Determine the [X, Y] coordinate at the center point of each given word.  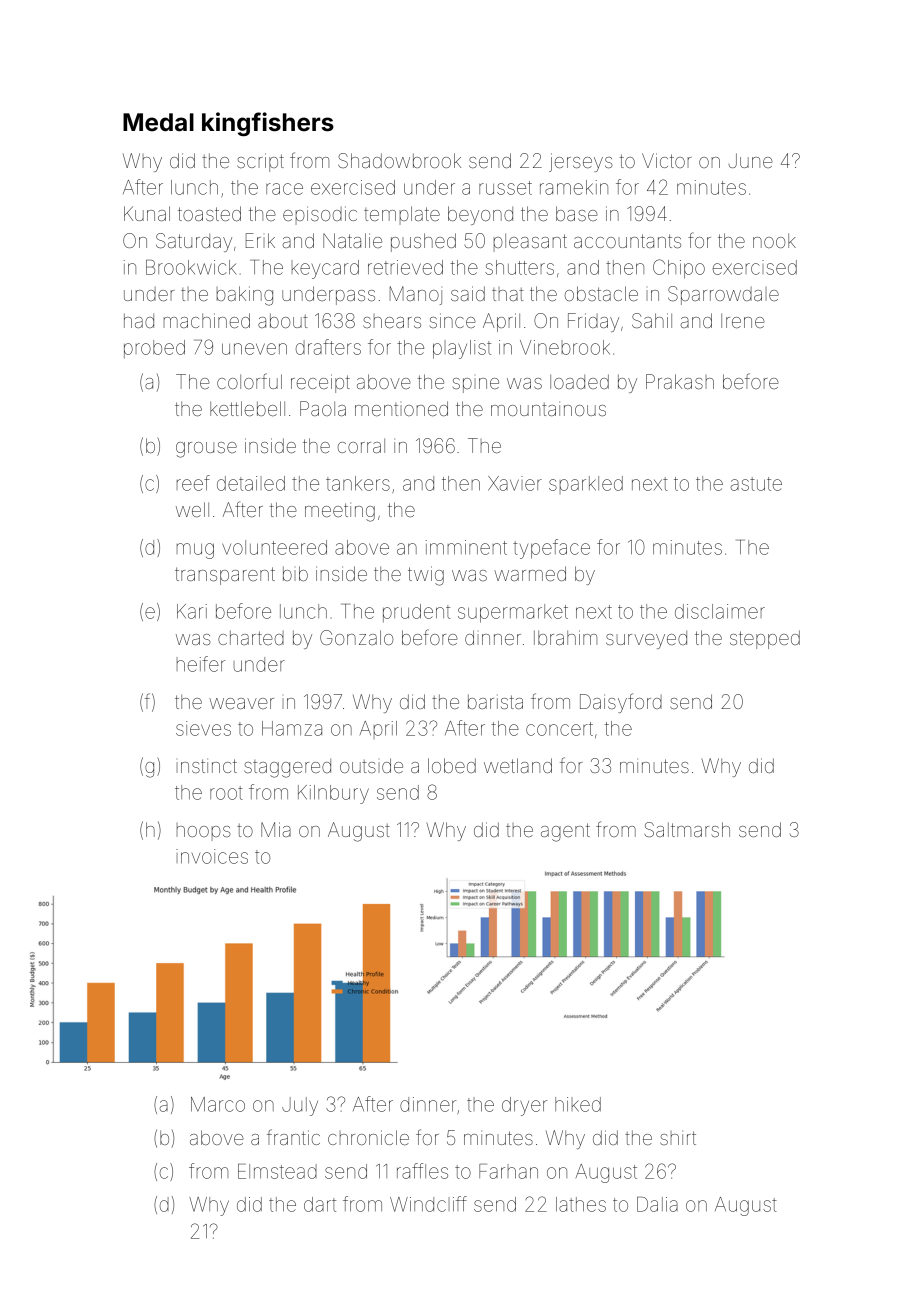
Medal [158, 122]
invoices [212, 856]
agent [565, 832]
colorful [249, 381]
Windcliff [428, 1204]
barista [495, 701]
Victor [667, 160]
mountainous [548, 408]
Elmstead [277, 1171]
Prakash [680, 381]
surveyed [646, 640]
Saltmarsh [687, 829]
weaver [241, 703]
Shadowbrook [399, 160]
